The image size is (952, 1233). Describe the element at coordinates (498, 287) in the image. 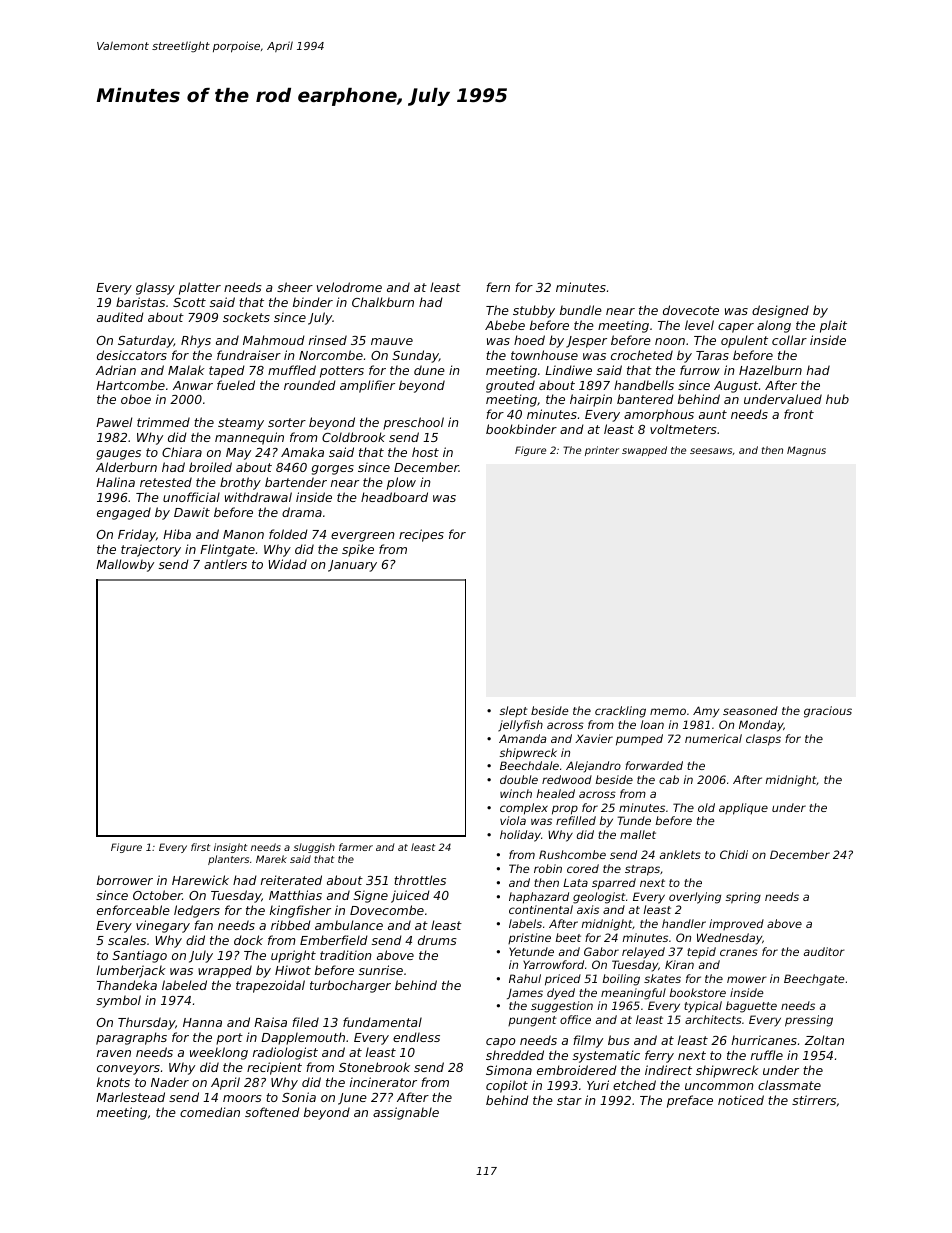

I see `fern` at that location.
